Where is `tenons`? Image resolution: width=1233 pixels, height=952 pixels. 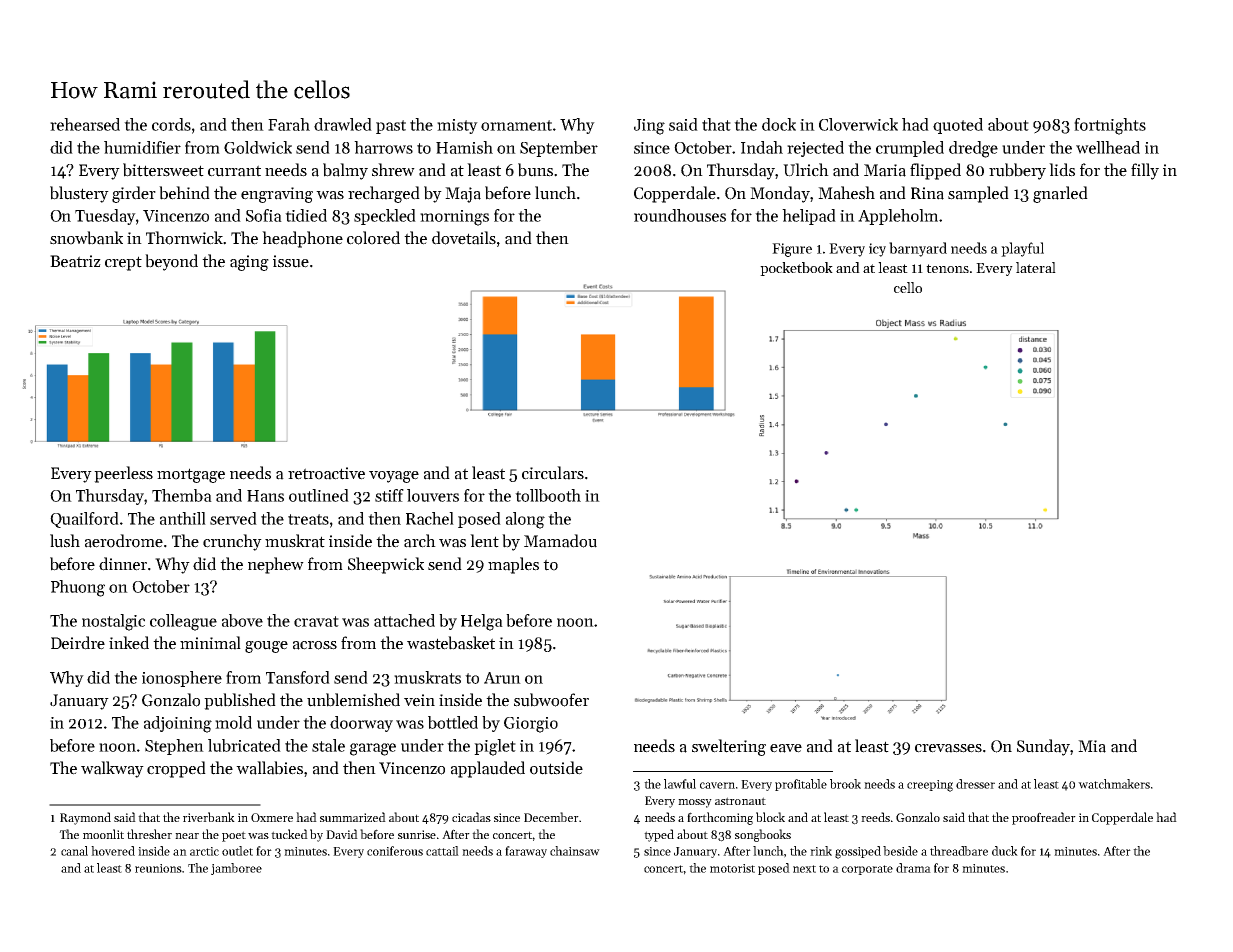 tenons is located at coordinates (947, 268).
